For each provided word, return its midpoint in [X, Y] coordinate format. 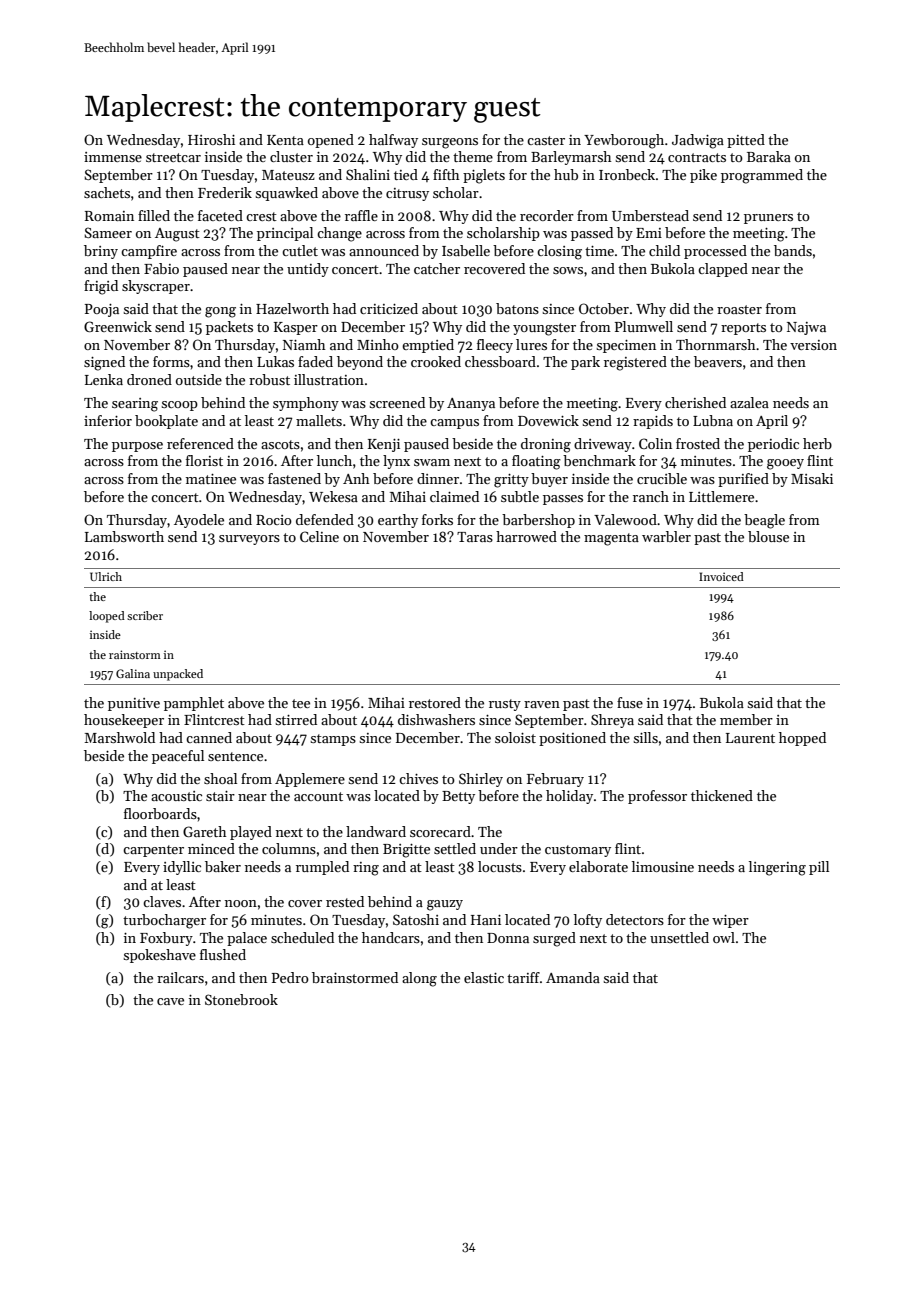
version [813, 345]
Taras [475, 537]
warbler [666, 536]
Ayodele [199, 521]
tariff [523, 977]
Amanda [573, 977]
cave [170, 1001]
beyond [360, 363]
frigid [101, 287]
